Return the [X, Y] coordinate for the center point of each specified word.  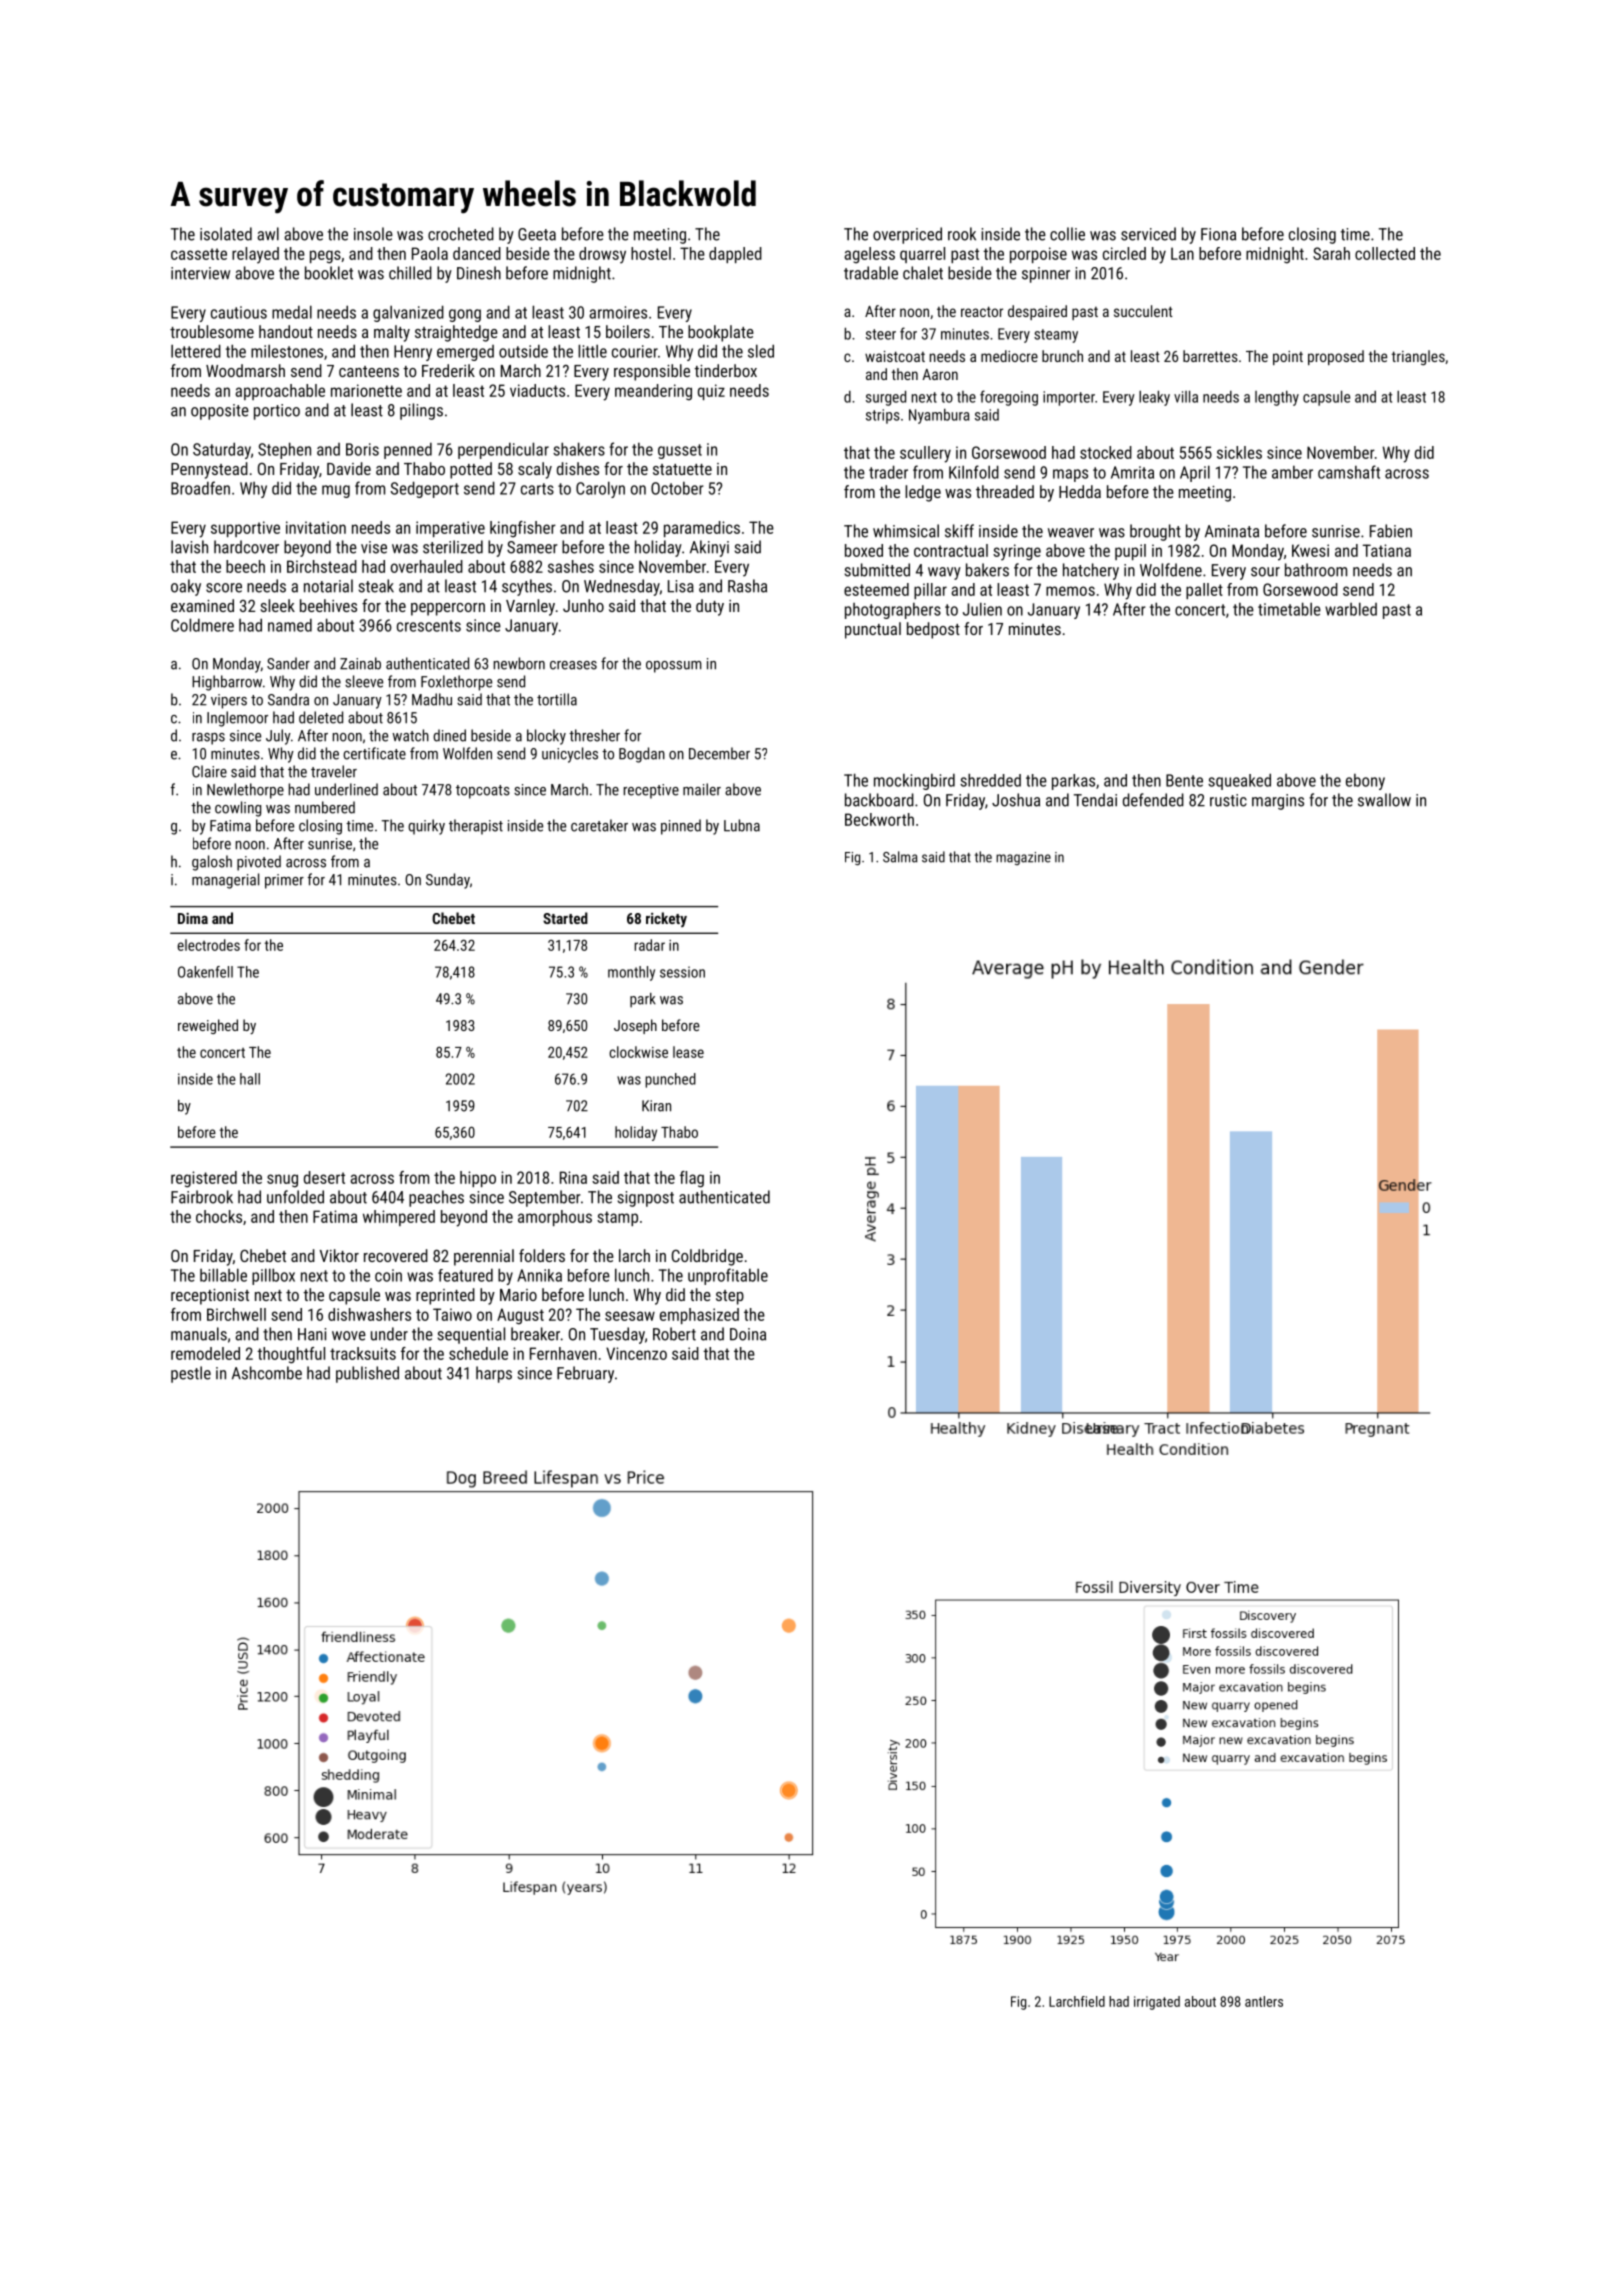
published [367, 1374]
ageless [869, 255]
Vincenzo [636, 1353]
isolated [226, 234]
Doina [748, 1334]
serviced [1148, 234]
